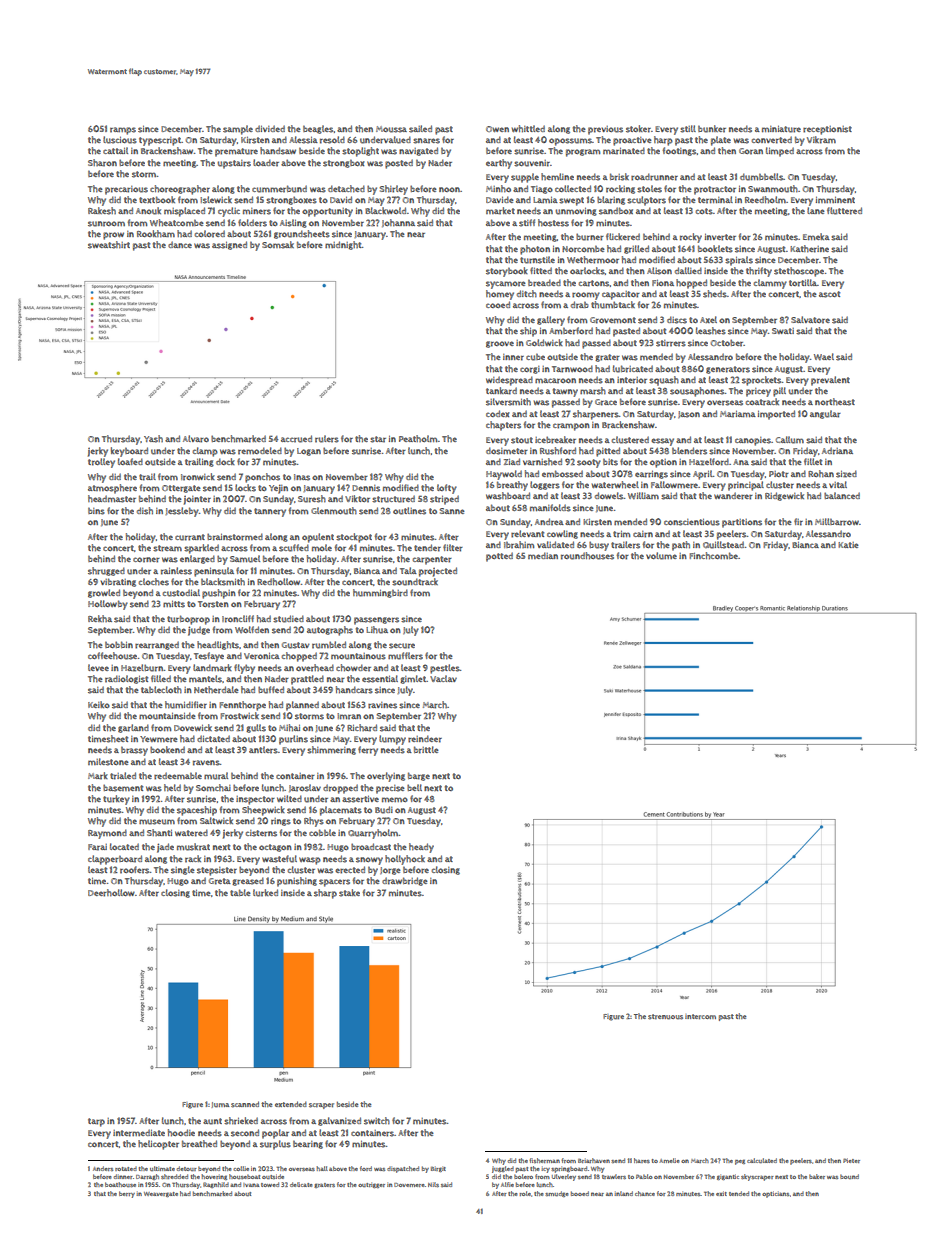 The height and width of the image is (1233, 952). Describe the element at coordinates (177, 223) in the image. I see `Wheatcombe` at that location.
